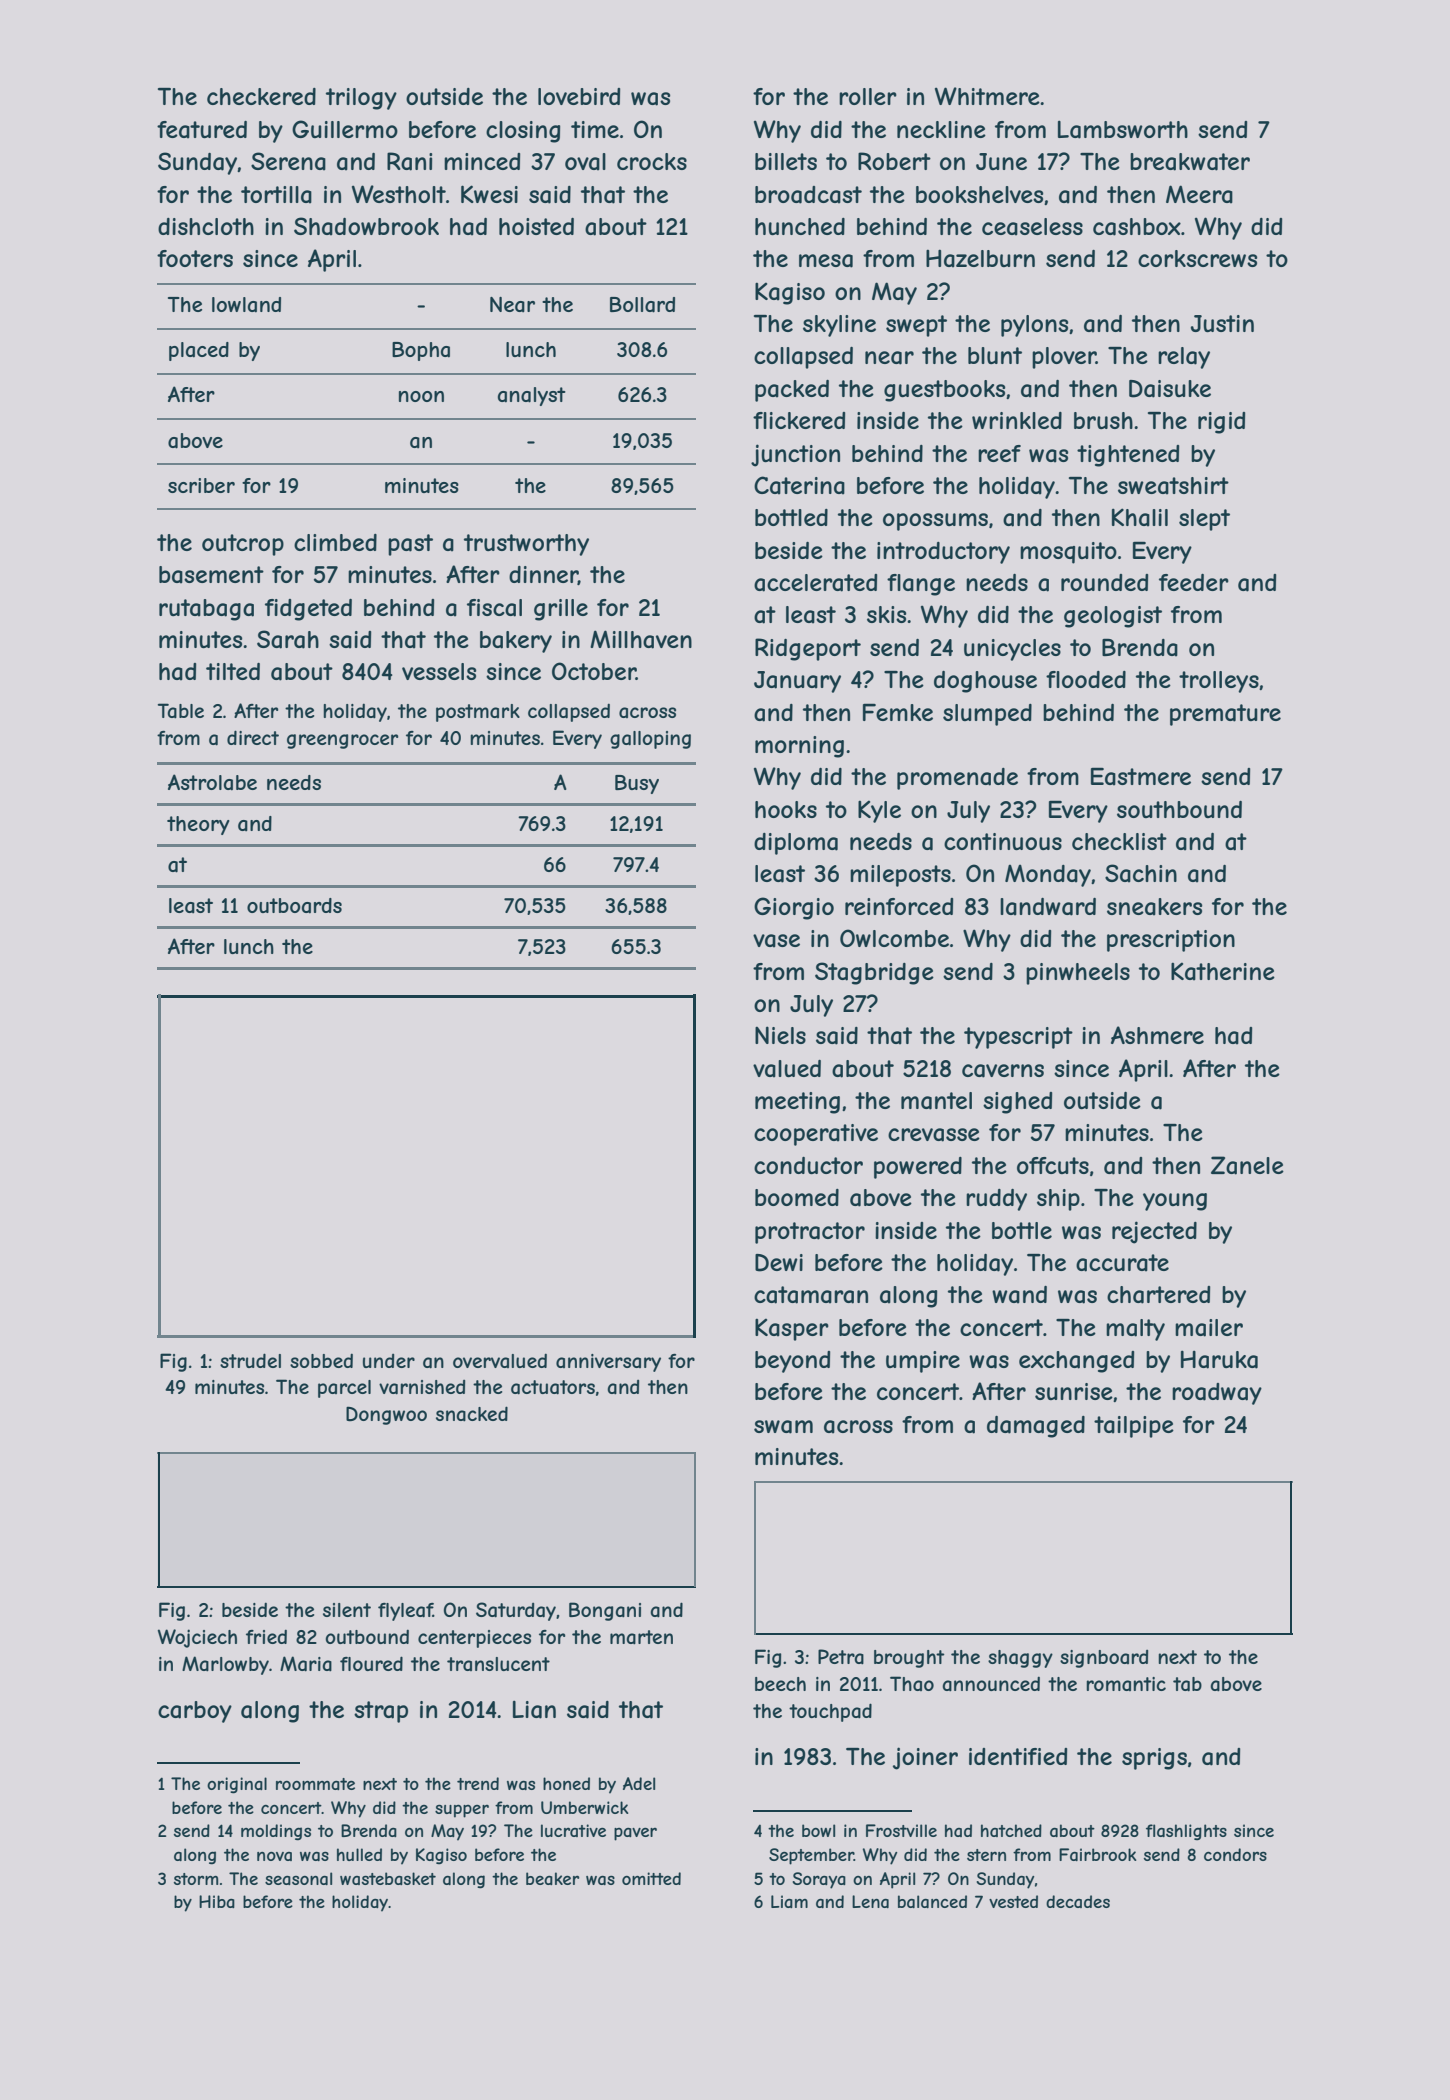 This screenshot has height=2100, width=1450. Describe the element at coordinates (315, 1784) in the screenshot. I see `roommate` at that location.
